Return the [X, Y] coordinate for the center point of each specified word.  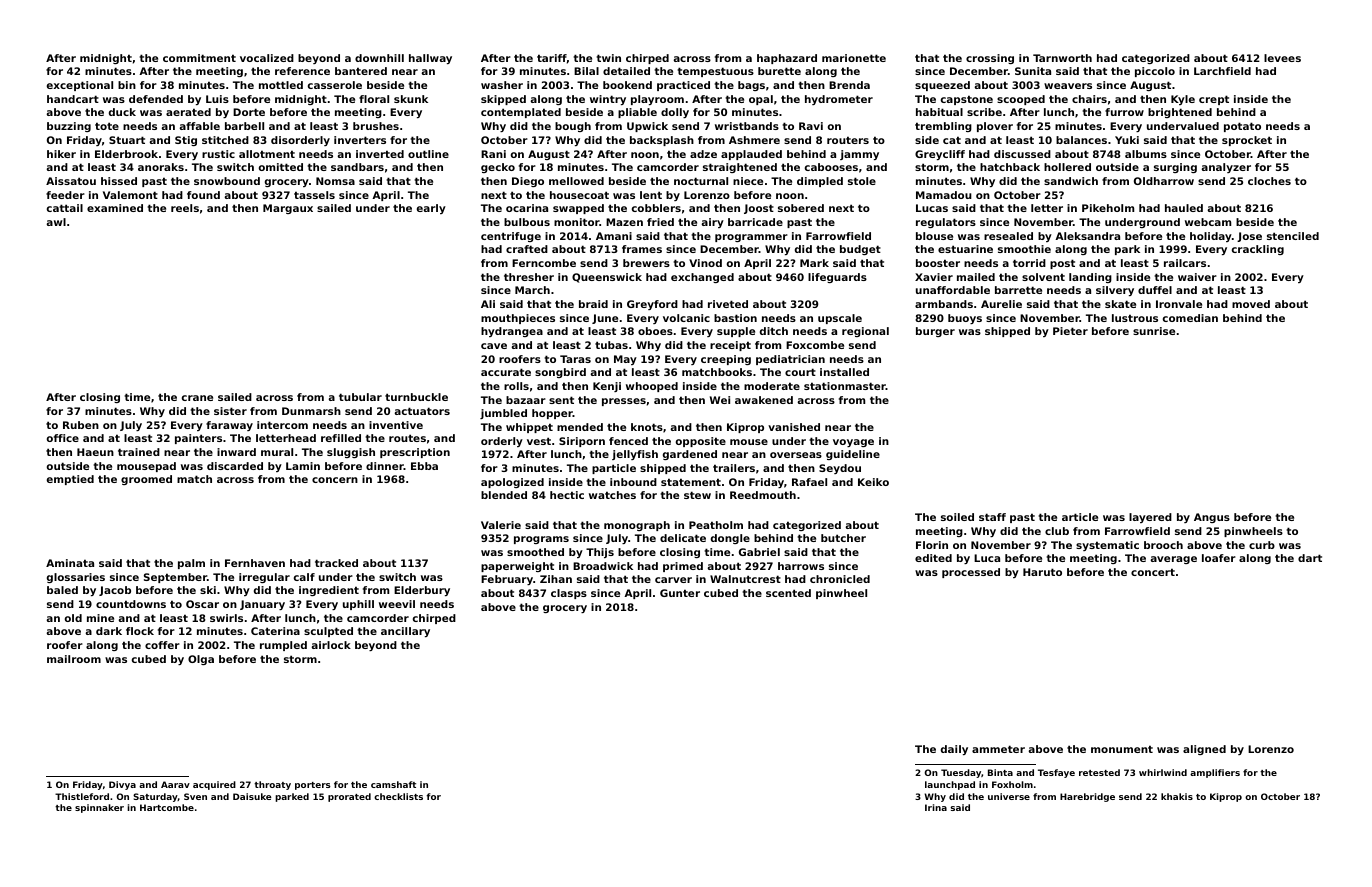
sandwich [1071, 181]
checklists [398, 796]
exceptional [80, 86]
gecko [498, 168]
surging [1175, 168]
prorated [349, 797]
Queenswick [607, 278]
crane [197, 398]
